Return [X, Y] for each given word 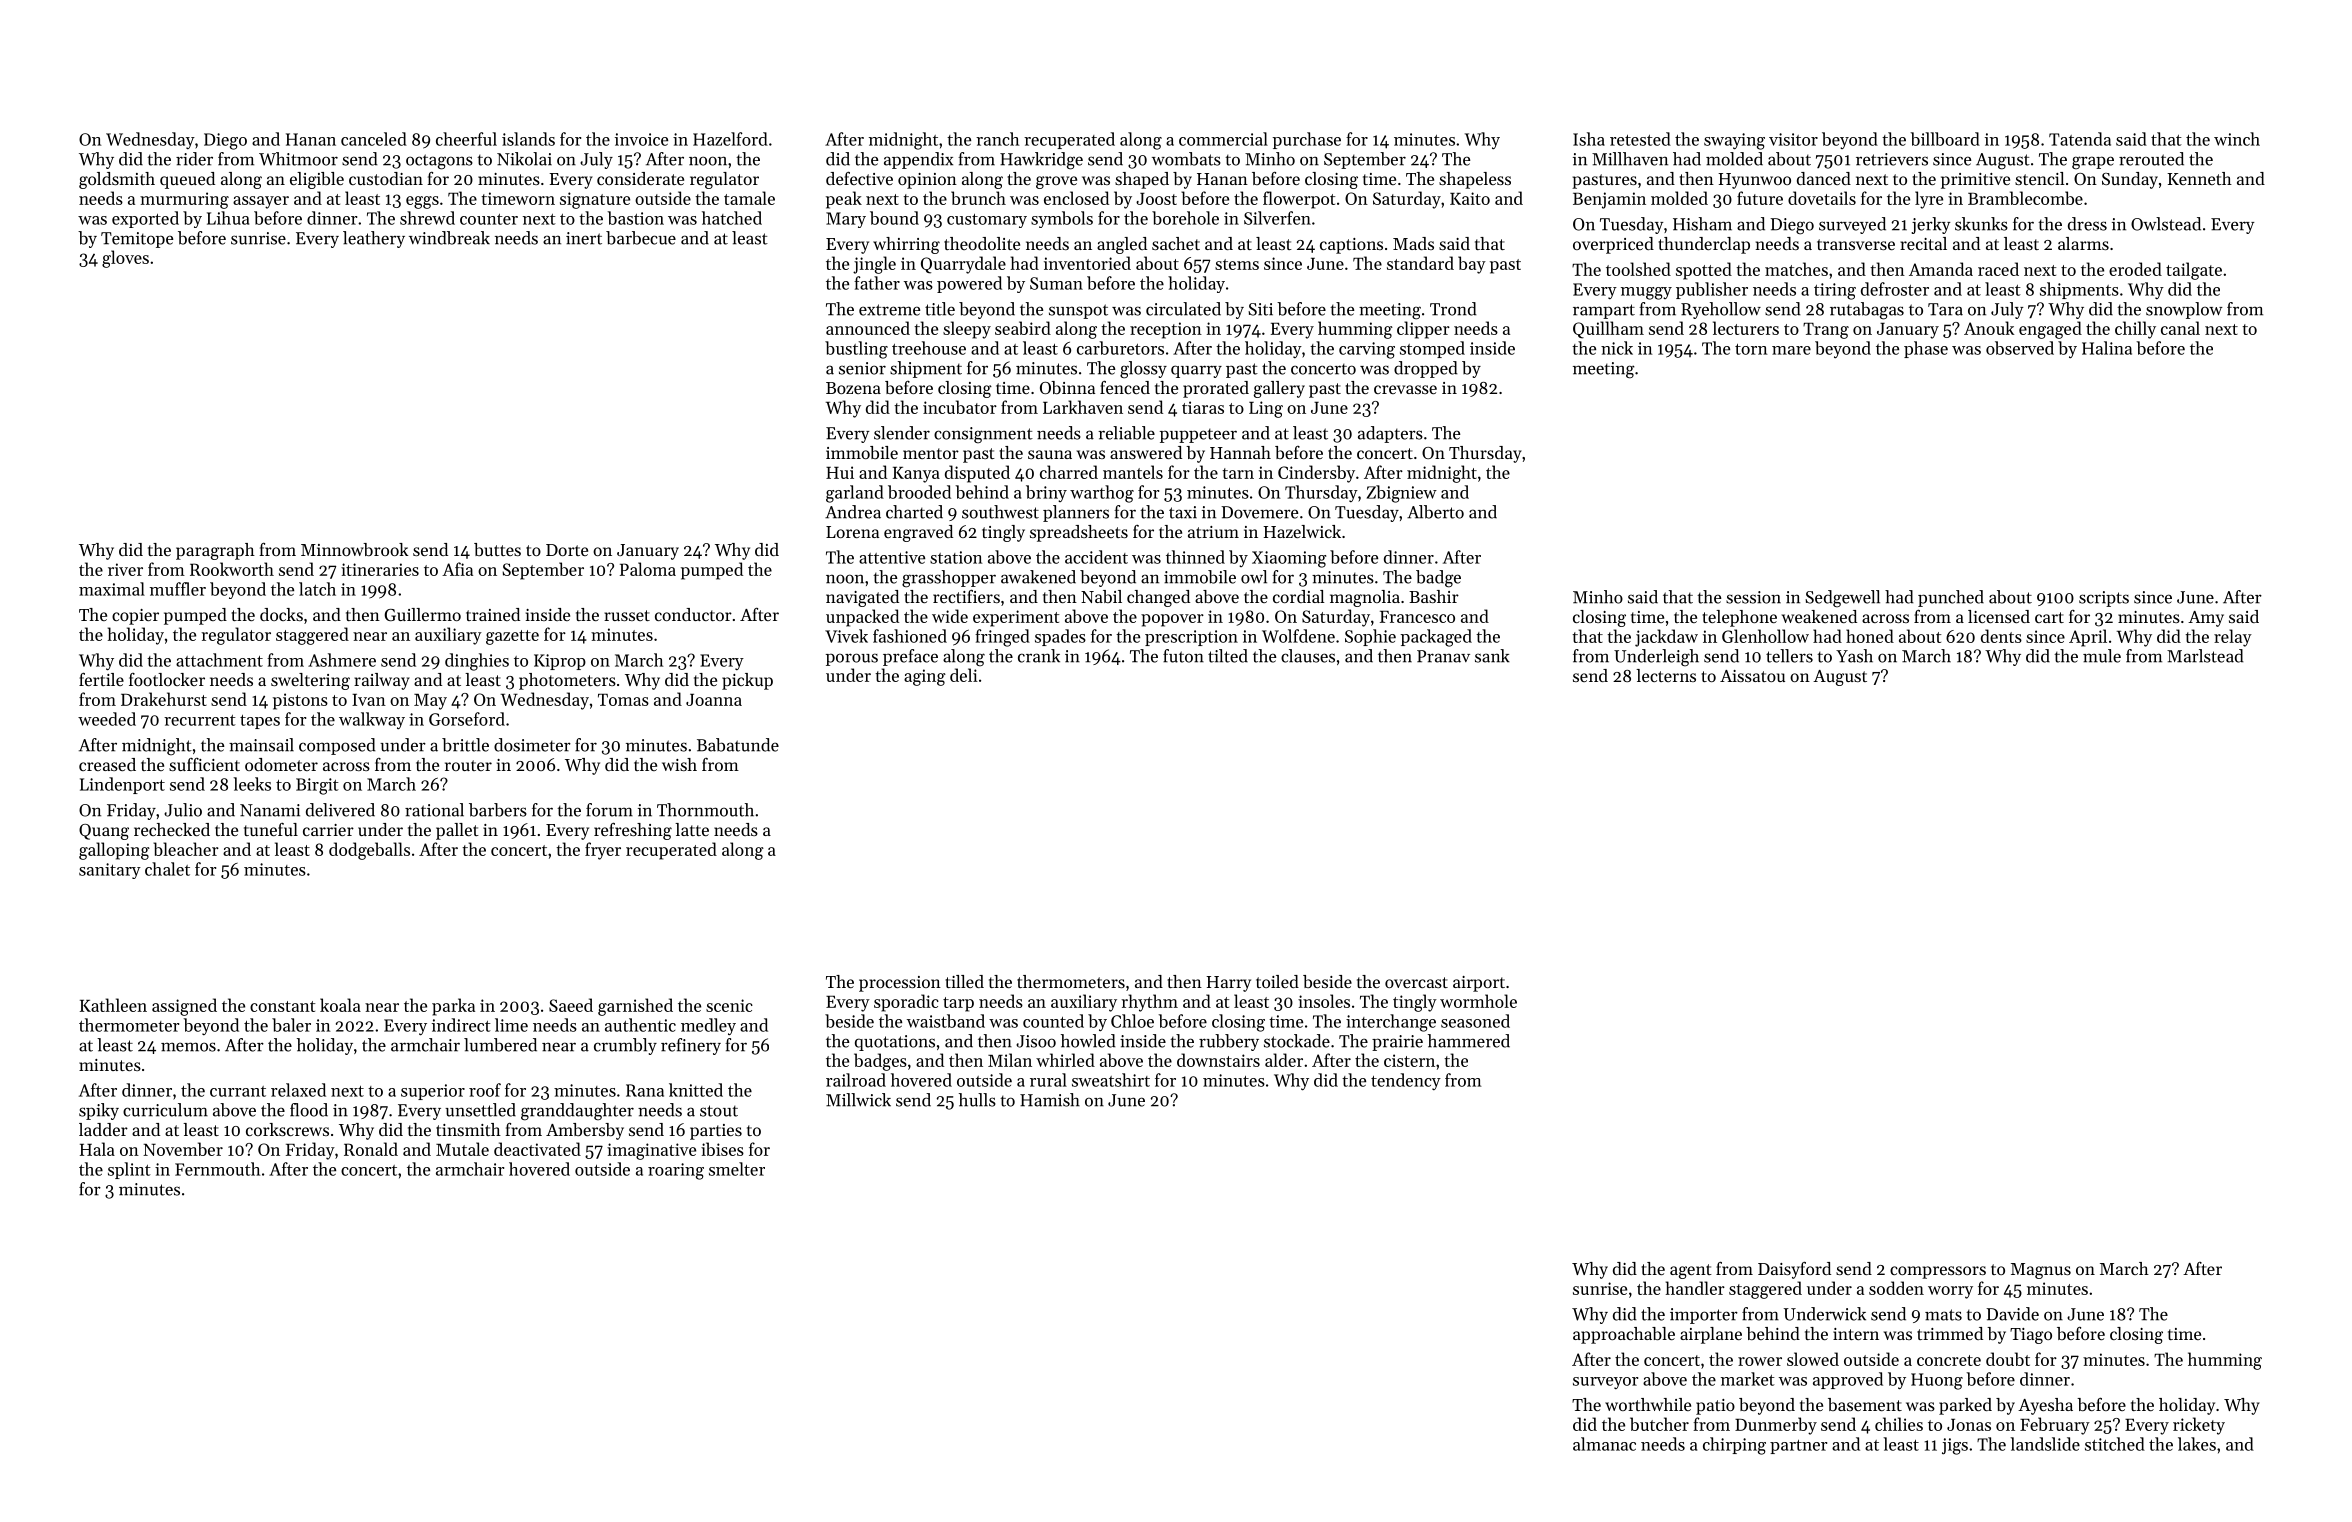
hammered [1469, 1041]
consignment [983, 435]
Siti [1260, 309]
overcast [1416, 982]
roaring [676, 1171]
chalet [167, 869]
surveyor [1605, 1383]
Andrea [853, 512]
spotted [1704, 271]
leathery [374, 239]
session [1753, 597]
